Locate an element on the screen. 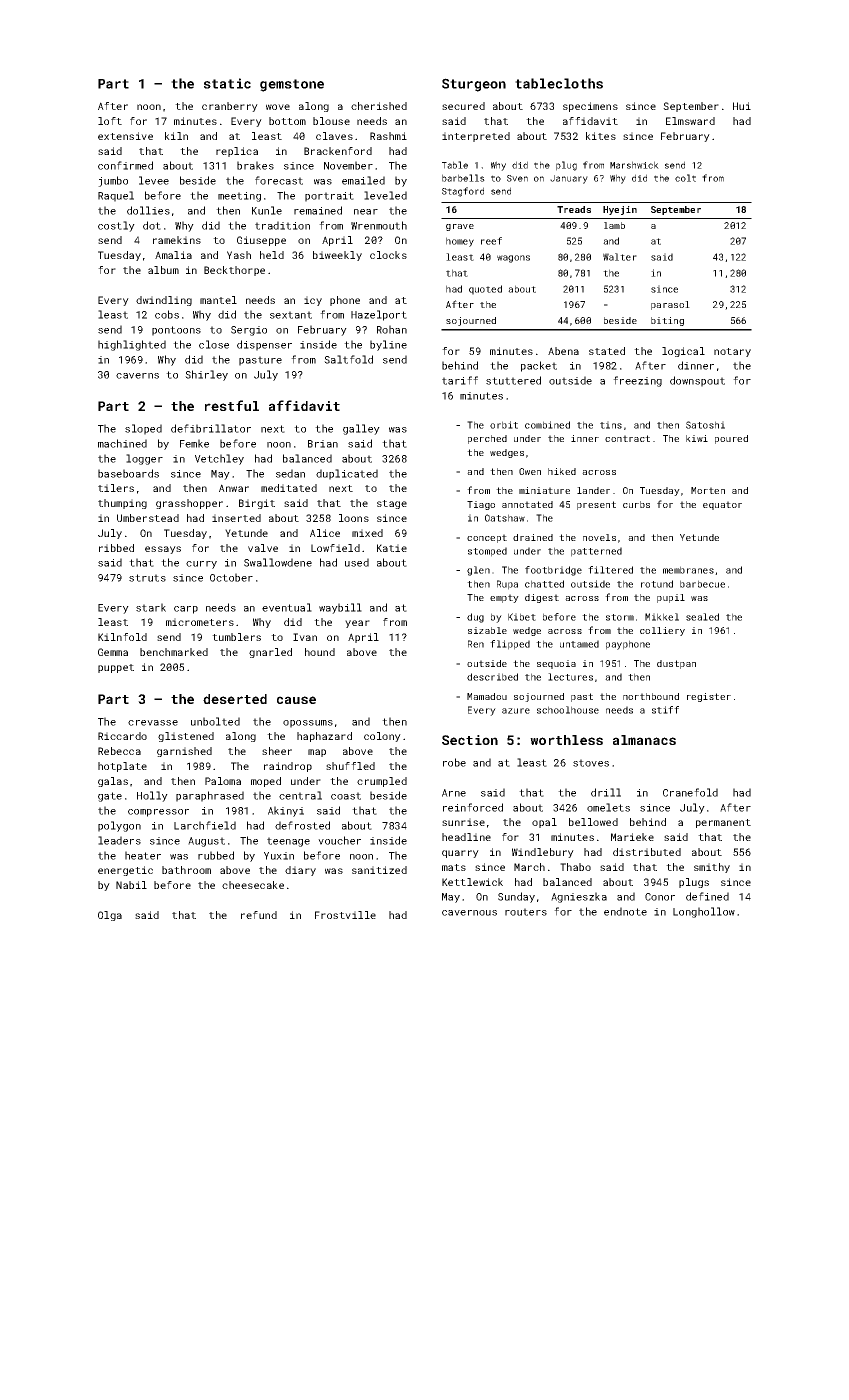 This screenshot has width=849, height=1400. year is located at coordinates (357, 624).
